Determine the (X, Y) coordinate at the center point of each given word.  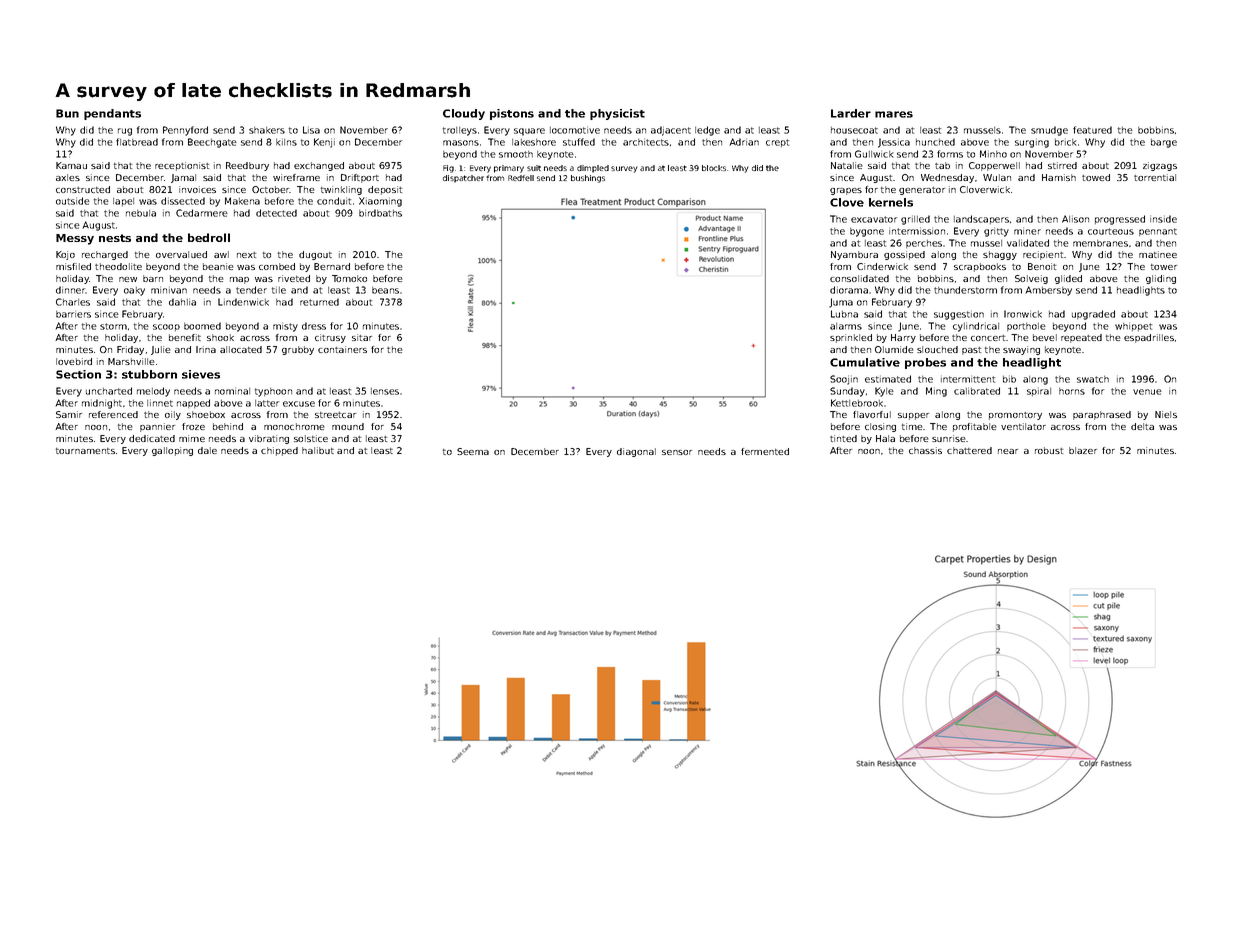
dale (207, 450)
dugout (315, 255)
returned (319, 302)
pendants (112, 114)
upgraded (1093, 315)
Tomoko (349, 278)
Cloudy (464, 114)
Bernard (332, 266)
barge (1164, 143)
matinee (1158, 254)
